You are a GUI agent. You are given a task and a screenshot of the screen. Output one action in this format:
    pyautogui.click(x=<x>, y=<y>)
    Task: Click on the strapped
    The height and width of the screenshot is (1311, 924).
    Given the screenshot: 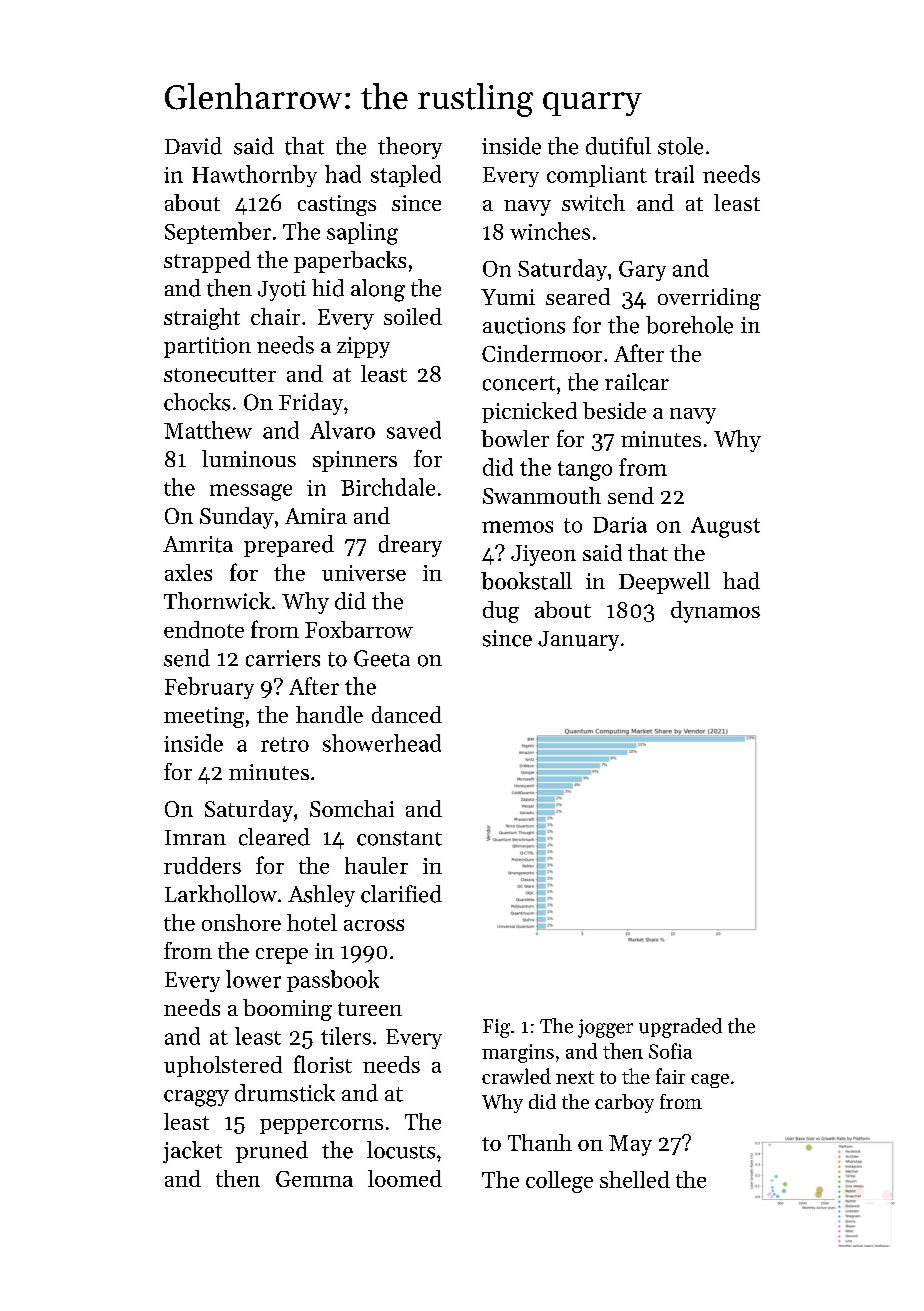 What is the action you would take?
    pyautogui.click(x=207, y=262)
